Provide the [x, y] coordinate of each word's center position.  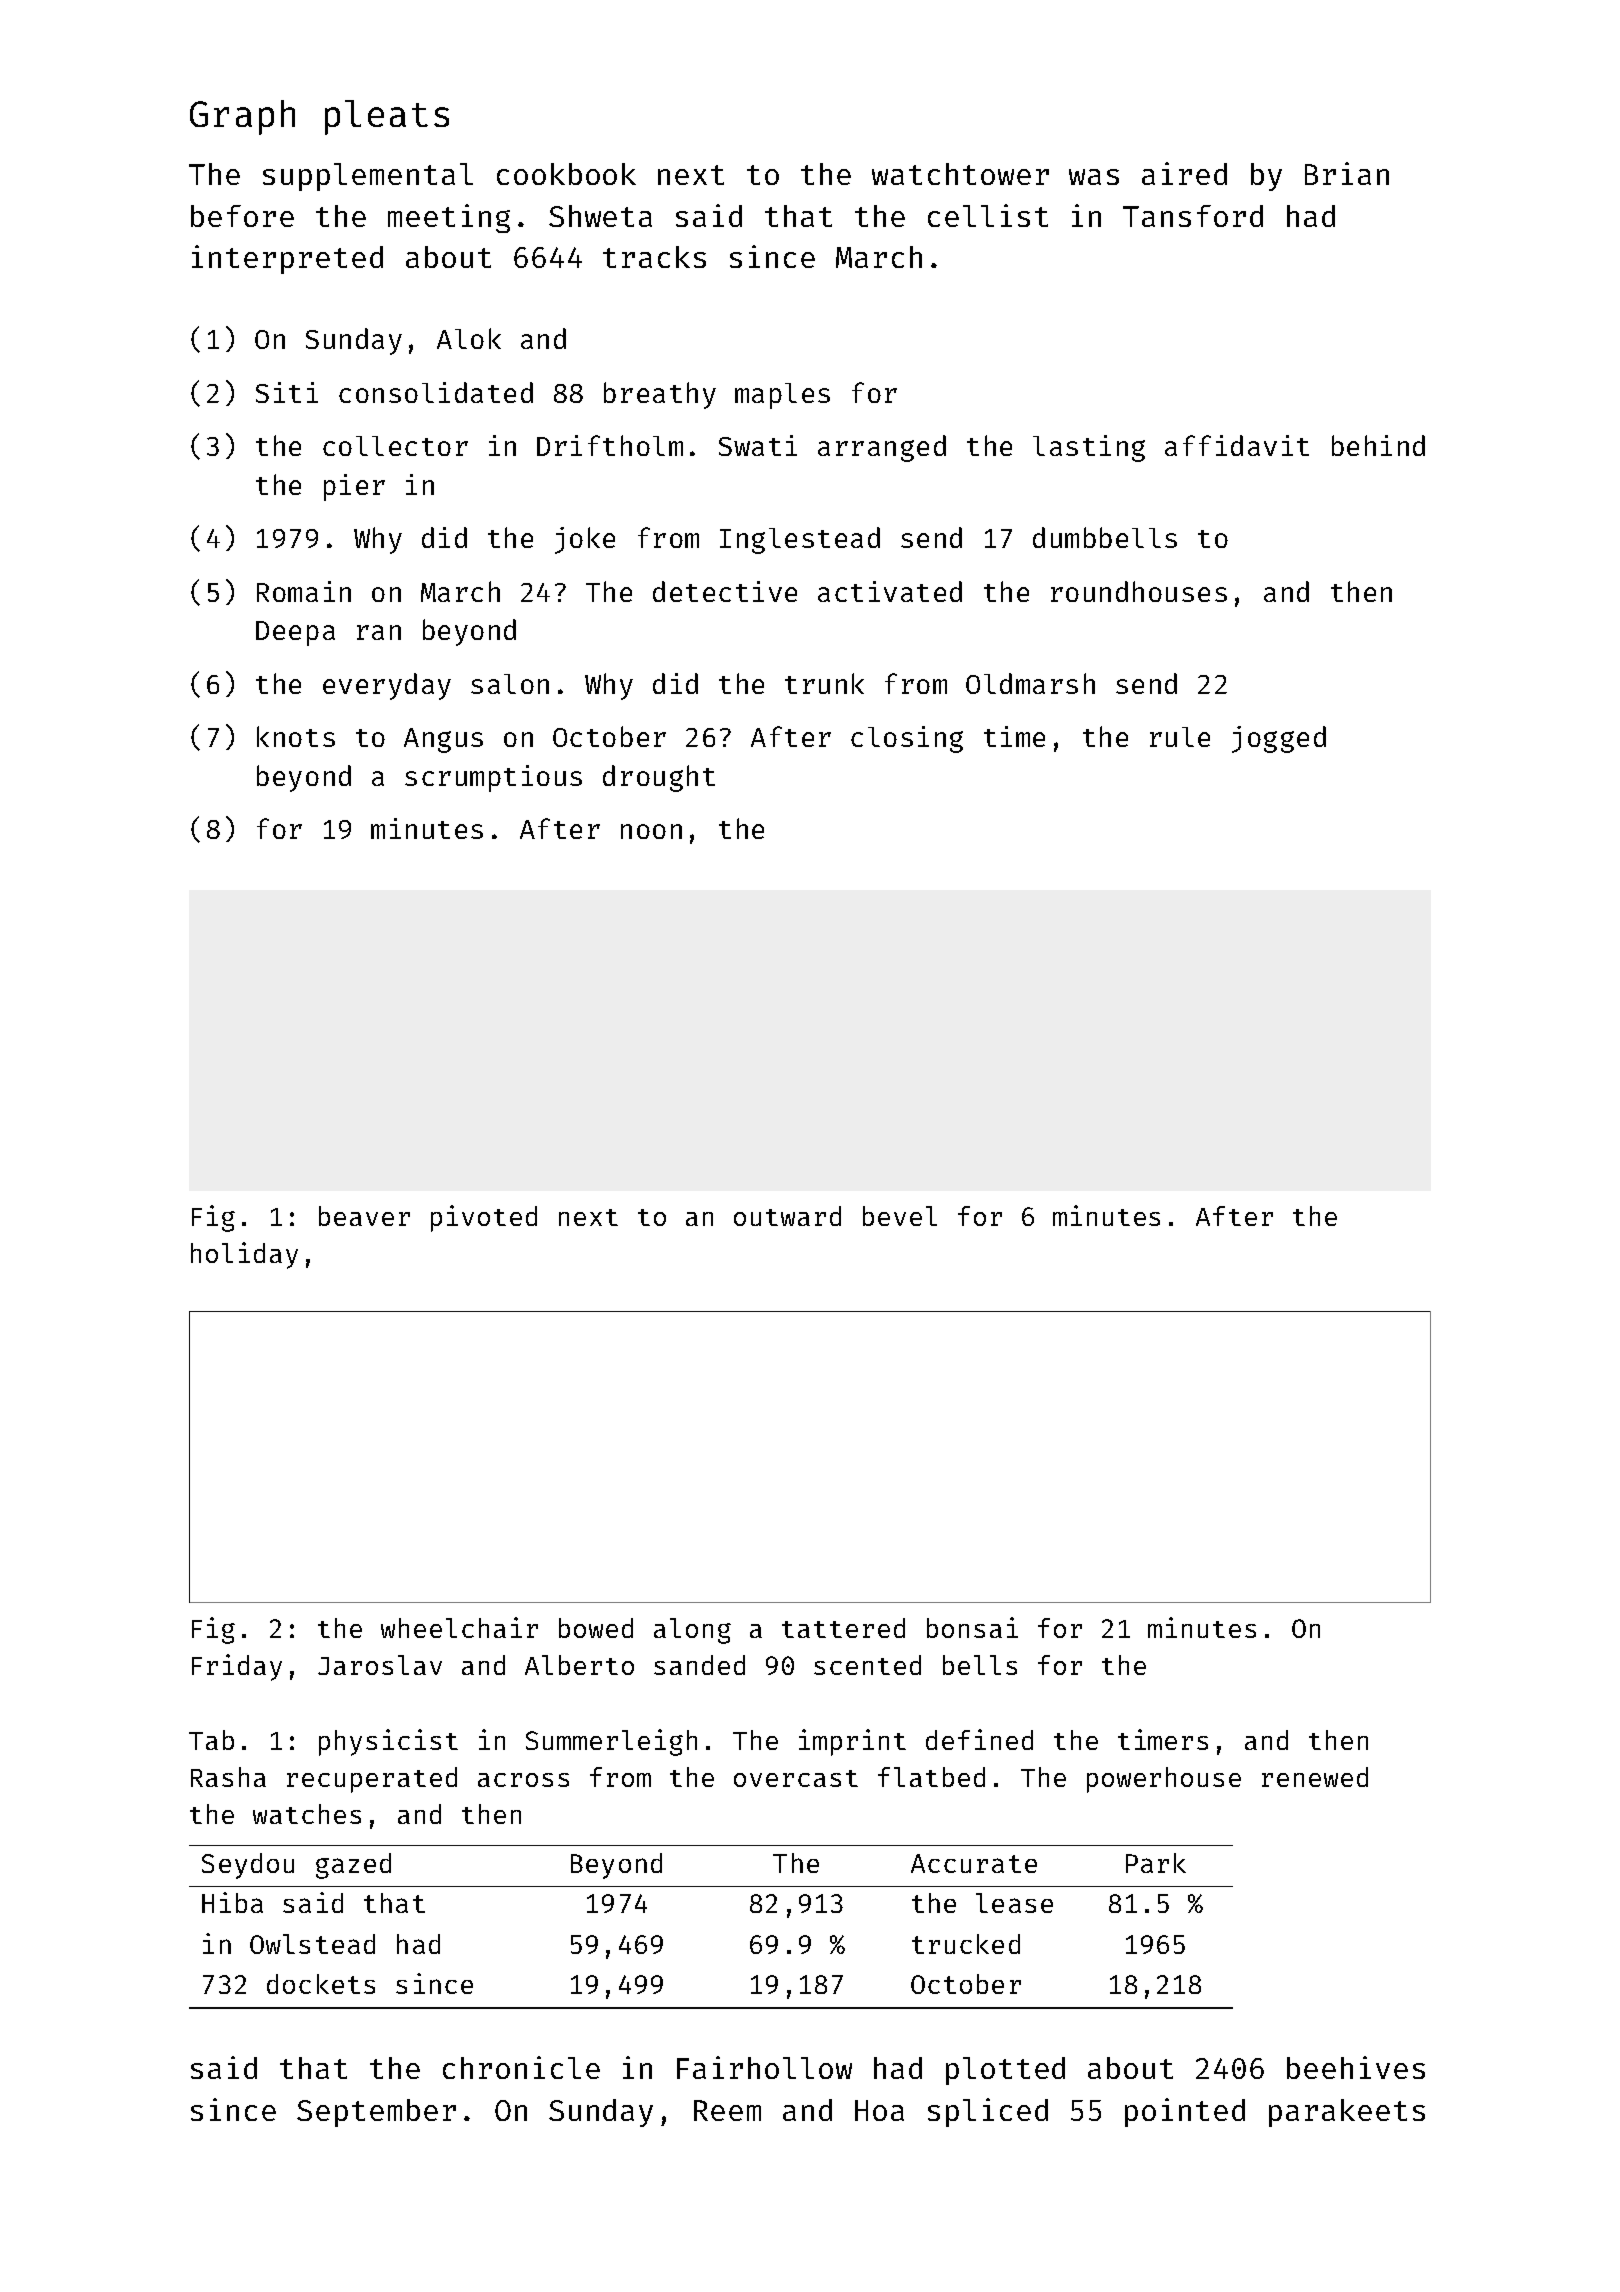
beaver [364, 1216]
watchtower [960, 174]
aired [1184, 173]
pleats [387, 117]
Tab [211, 1740]
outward [787, 1216]
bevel [900, 1216]
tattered [843, 1628]
